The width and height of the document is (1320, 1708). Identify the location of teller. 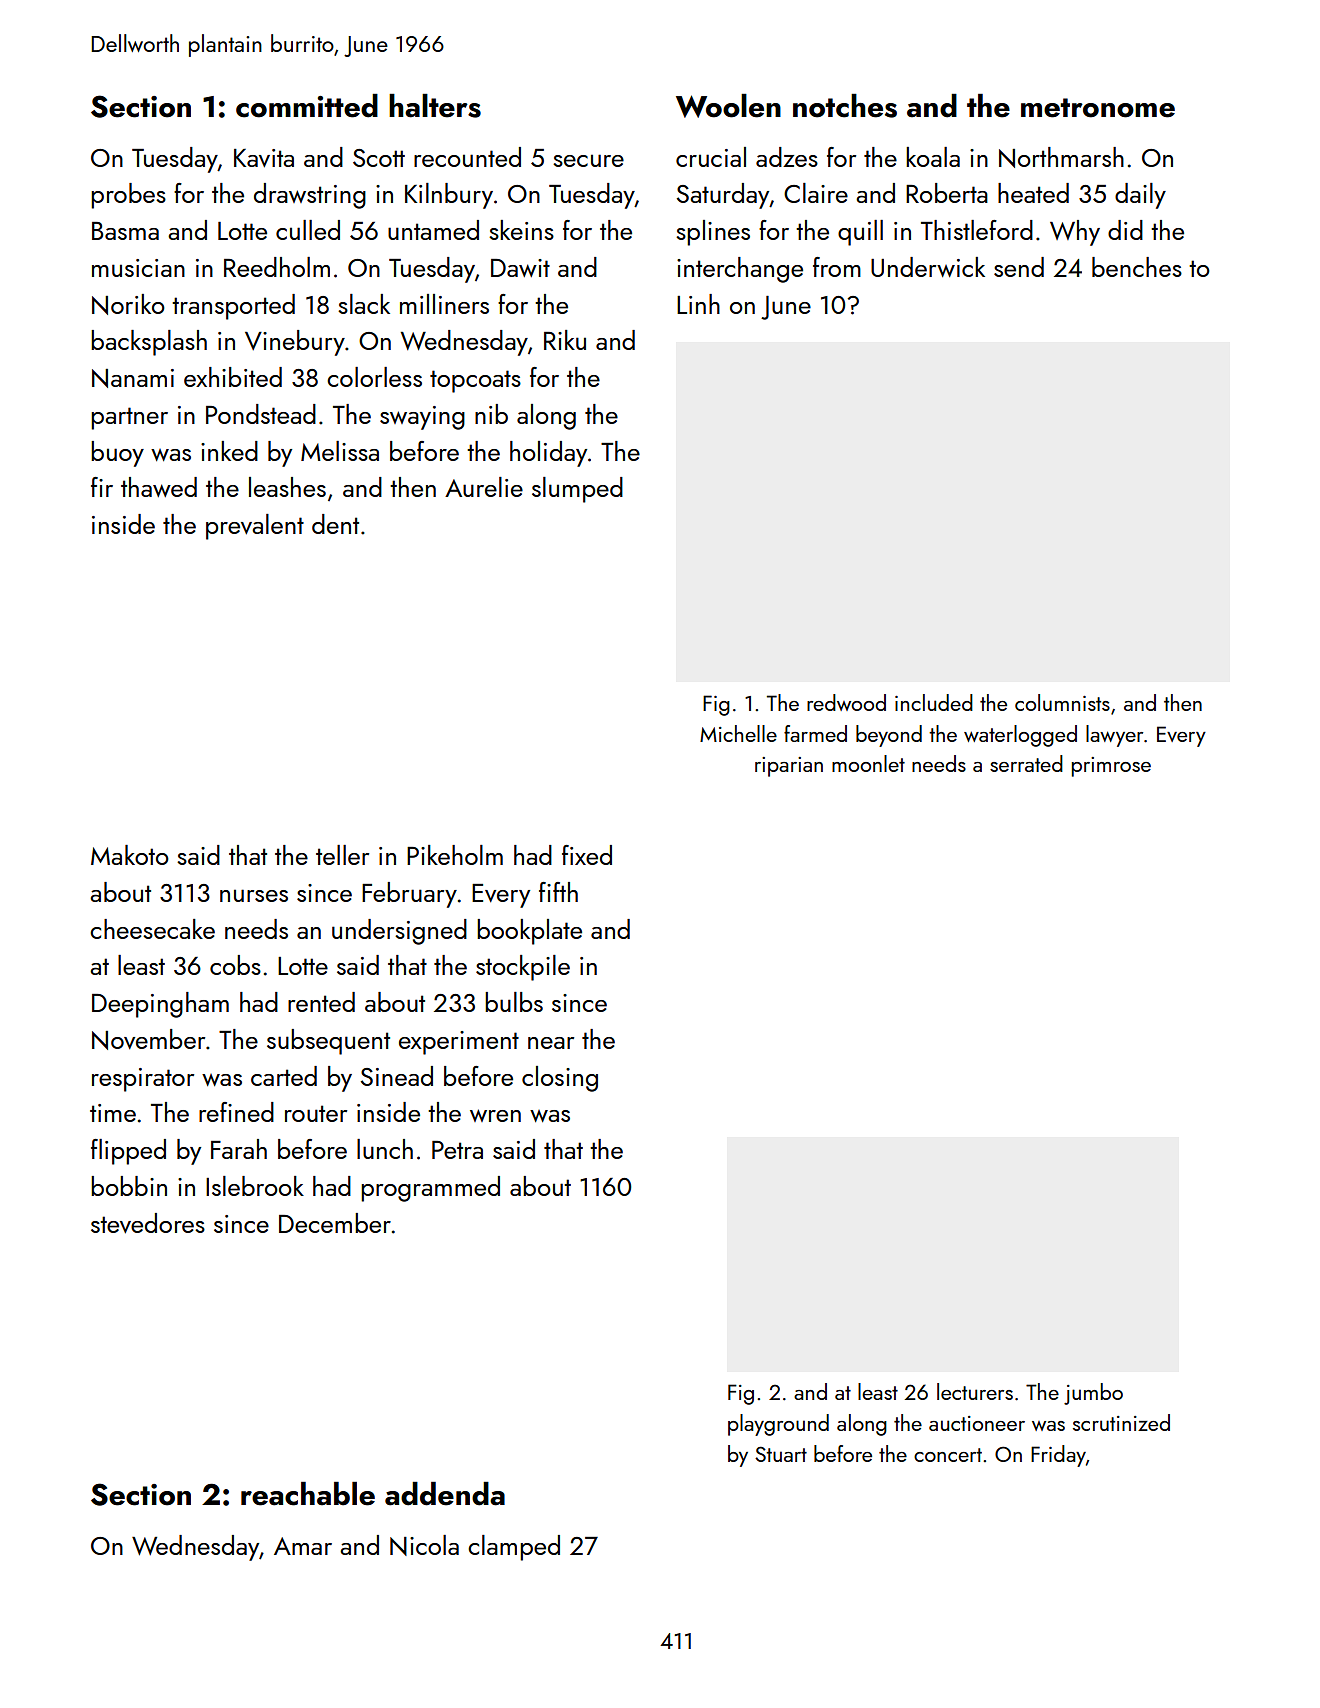
(342, 855).
